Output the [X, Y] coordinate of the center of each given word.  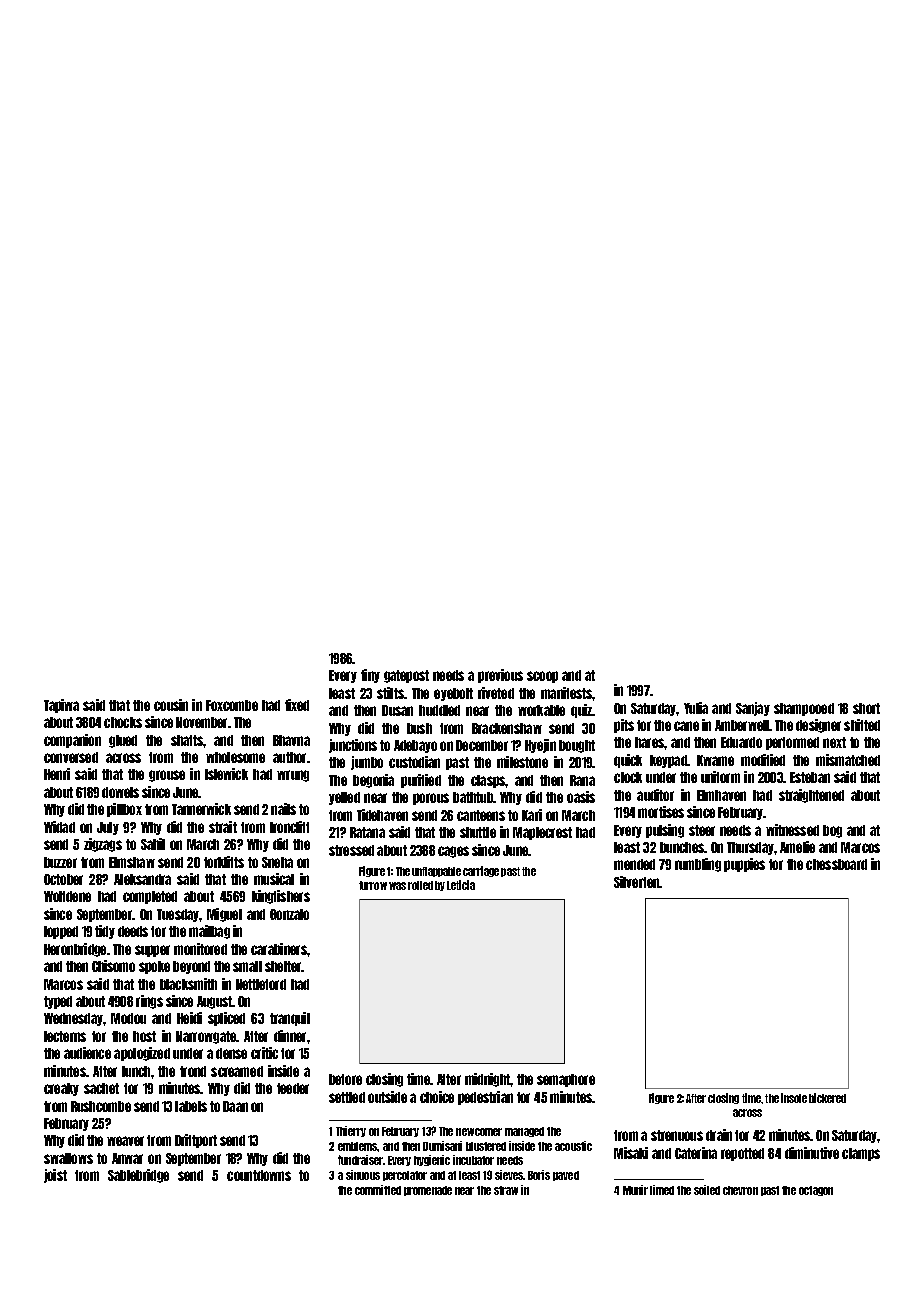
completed [150, 897]
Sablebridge [138, 1176]
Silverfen [636, 882]
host [144, 1036]
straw [506, 1190]
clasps [488, 781]
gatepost [406, 676]
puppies [744, 865]
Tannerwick [201, 809]
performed [792, 743]
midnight [487, 1080]
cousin [171, 705]
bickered [827, 1098]
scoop [542, 677]
